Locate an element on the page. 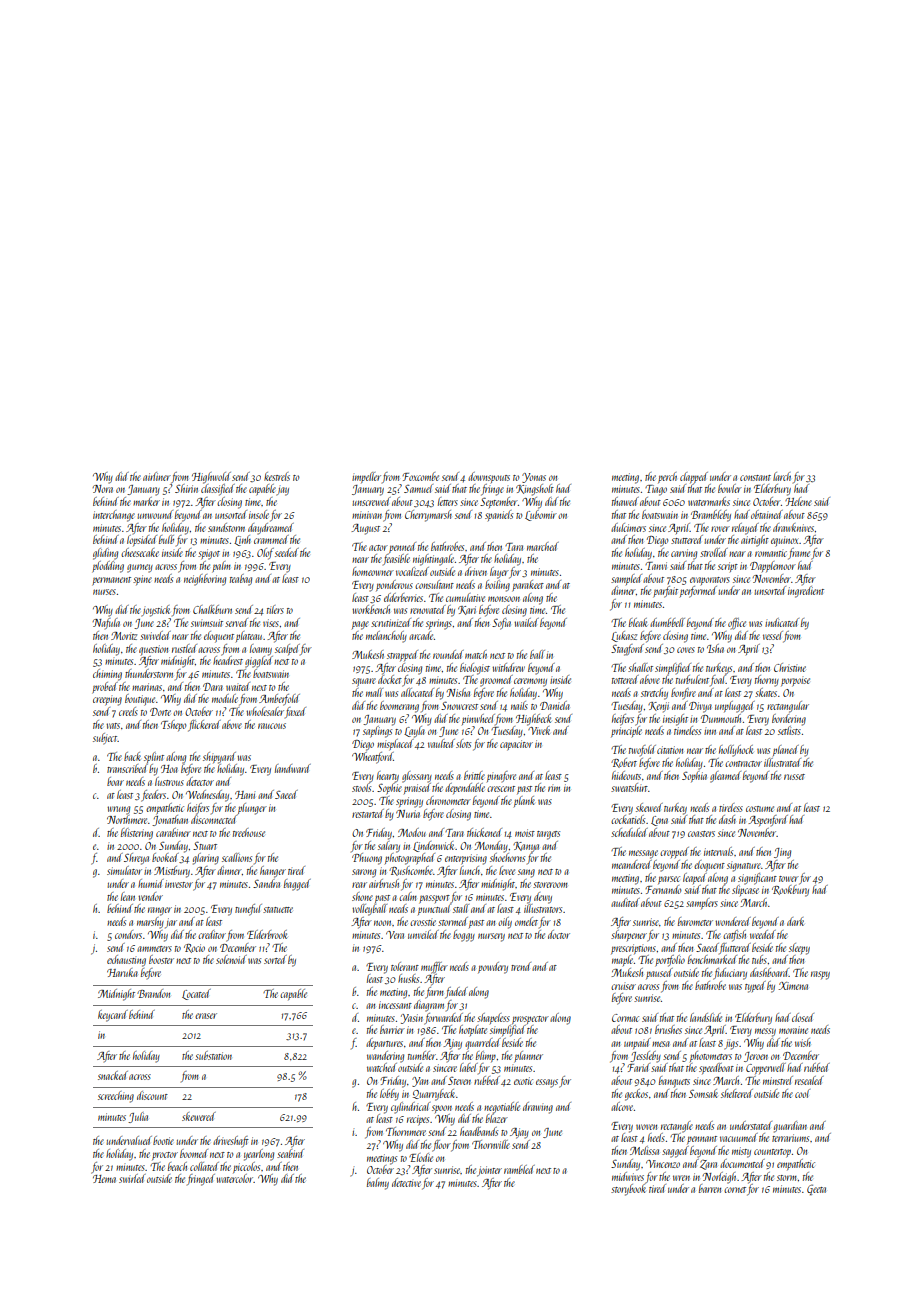 Image resolution: width=924 pixels, height=1308 pixels. capacitor is located at coordinates (516, 745).
